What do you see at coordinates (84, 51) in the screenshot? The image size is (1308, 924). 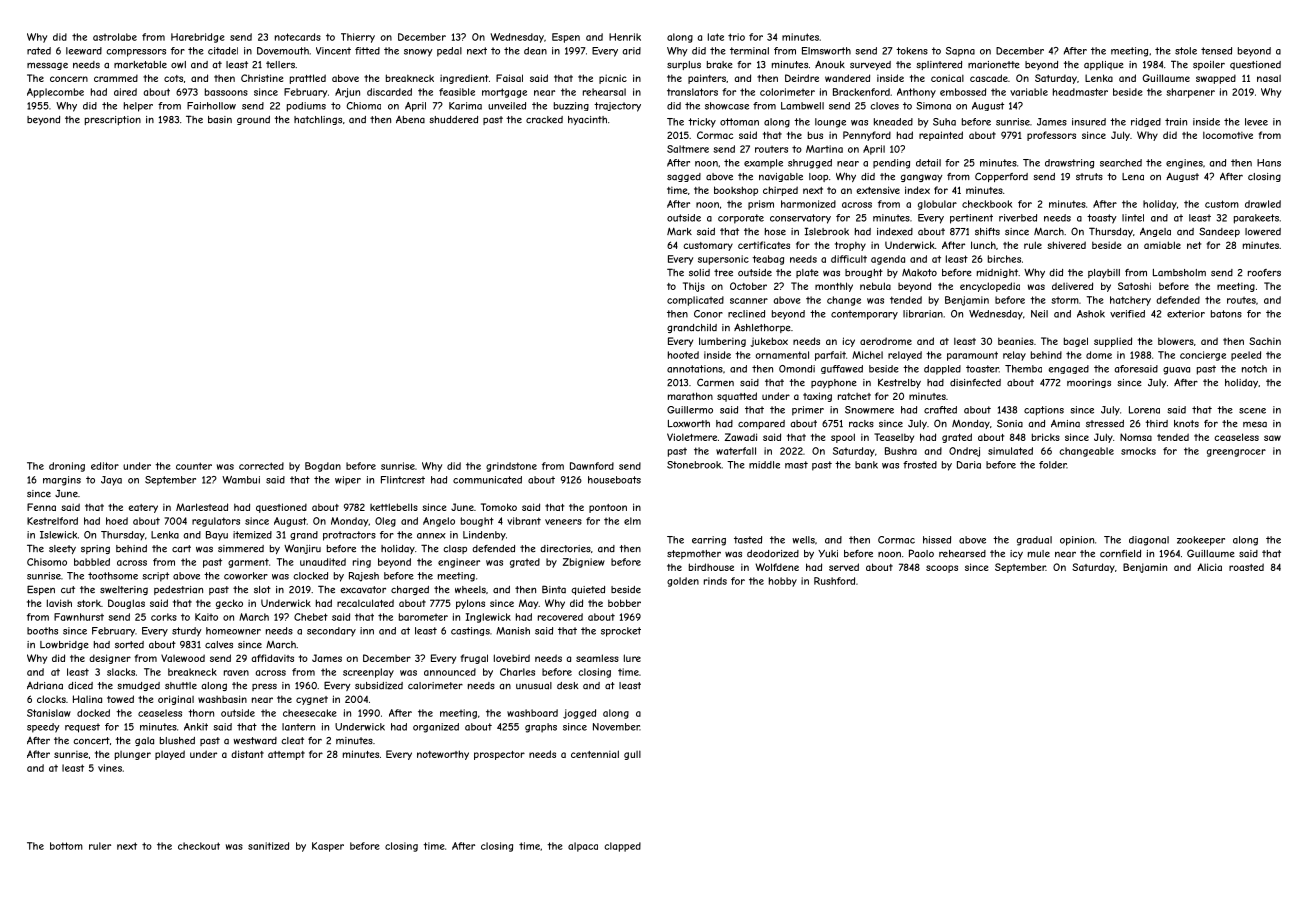 I see `leeward` at bounding box center [84, 51].
